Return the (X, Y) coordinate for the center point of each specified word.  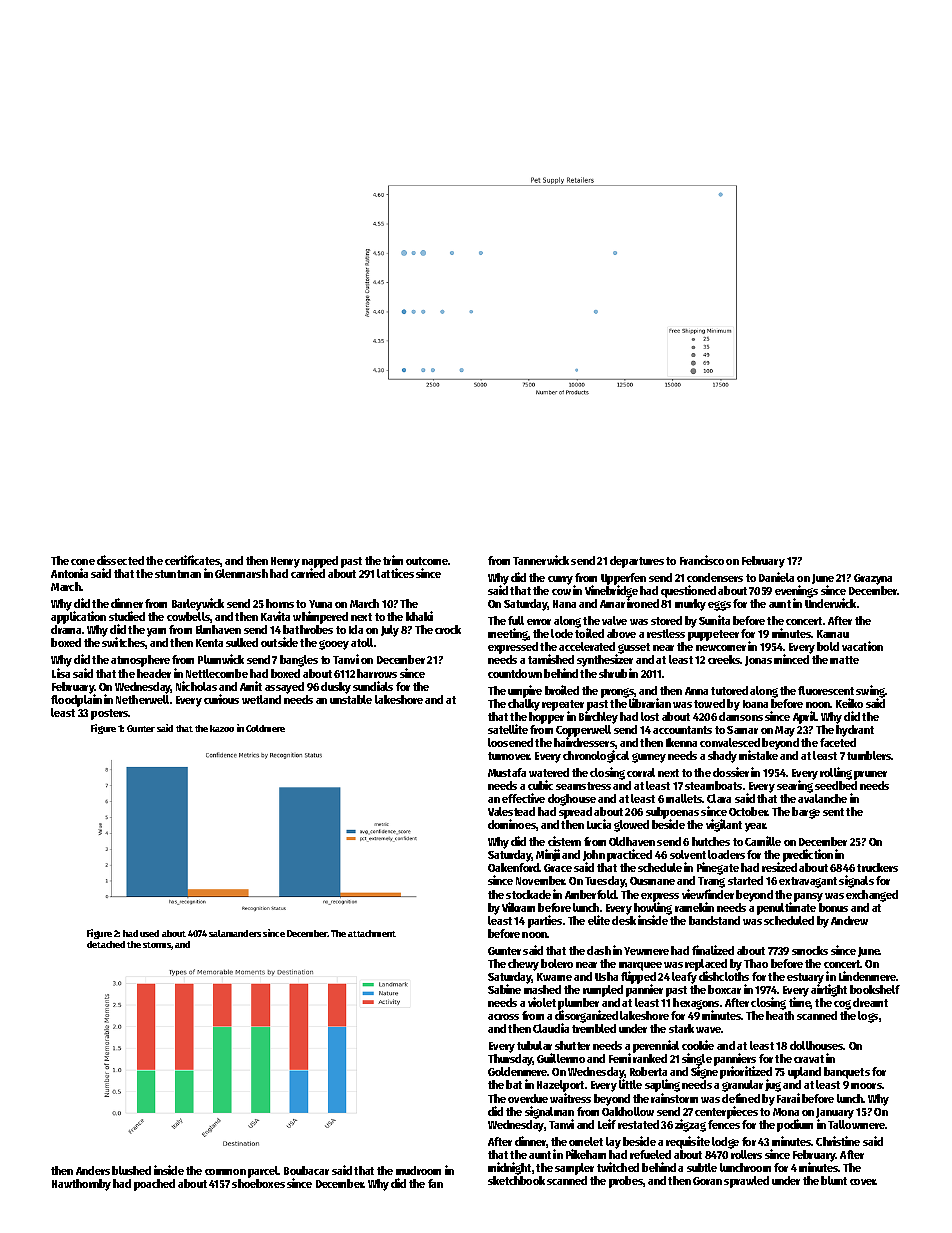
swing (870, 691)
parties (545, 921)
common (225, 1172)
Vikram (518, 907)
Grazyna (873, 579)
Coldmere (265, 728)
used (149, 933)
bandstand (714, 920)
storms (157, 946)
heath (780, 1015)
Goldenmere (518, 1071)
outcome (427, 561)
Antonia (69, 573)
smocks (810, 950)
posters (110, 714)
